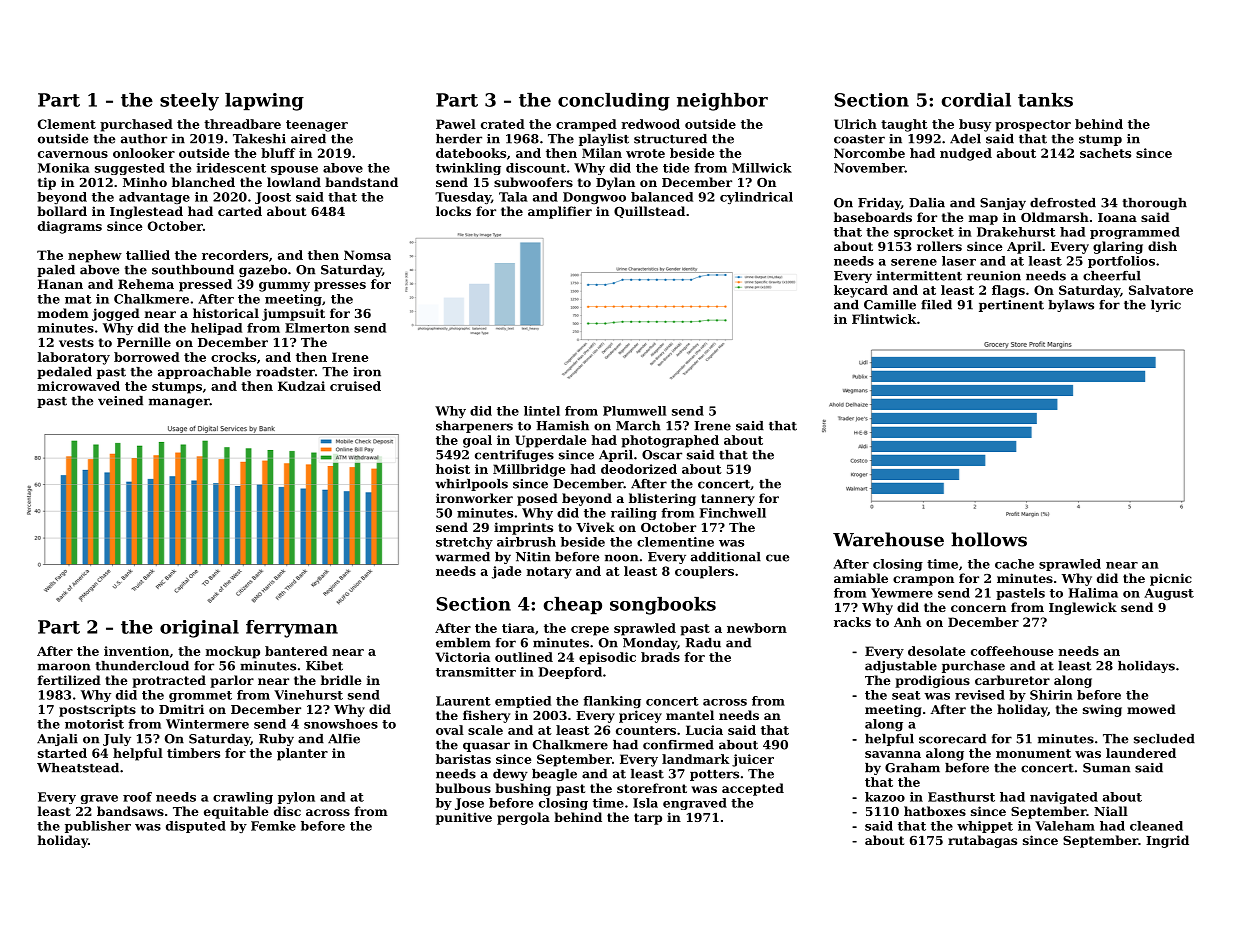 This document has height=952, width=1233. What do you see at coordinates (468, 169) in the document?
I see `twinkling` at bounding box center [468, 169].
